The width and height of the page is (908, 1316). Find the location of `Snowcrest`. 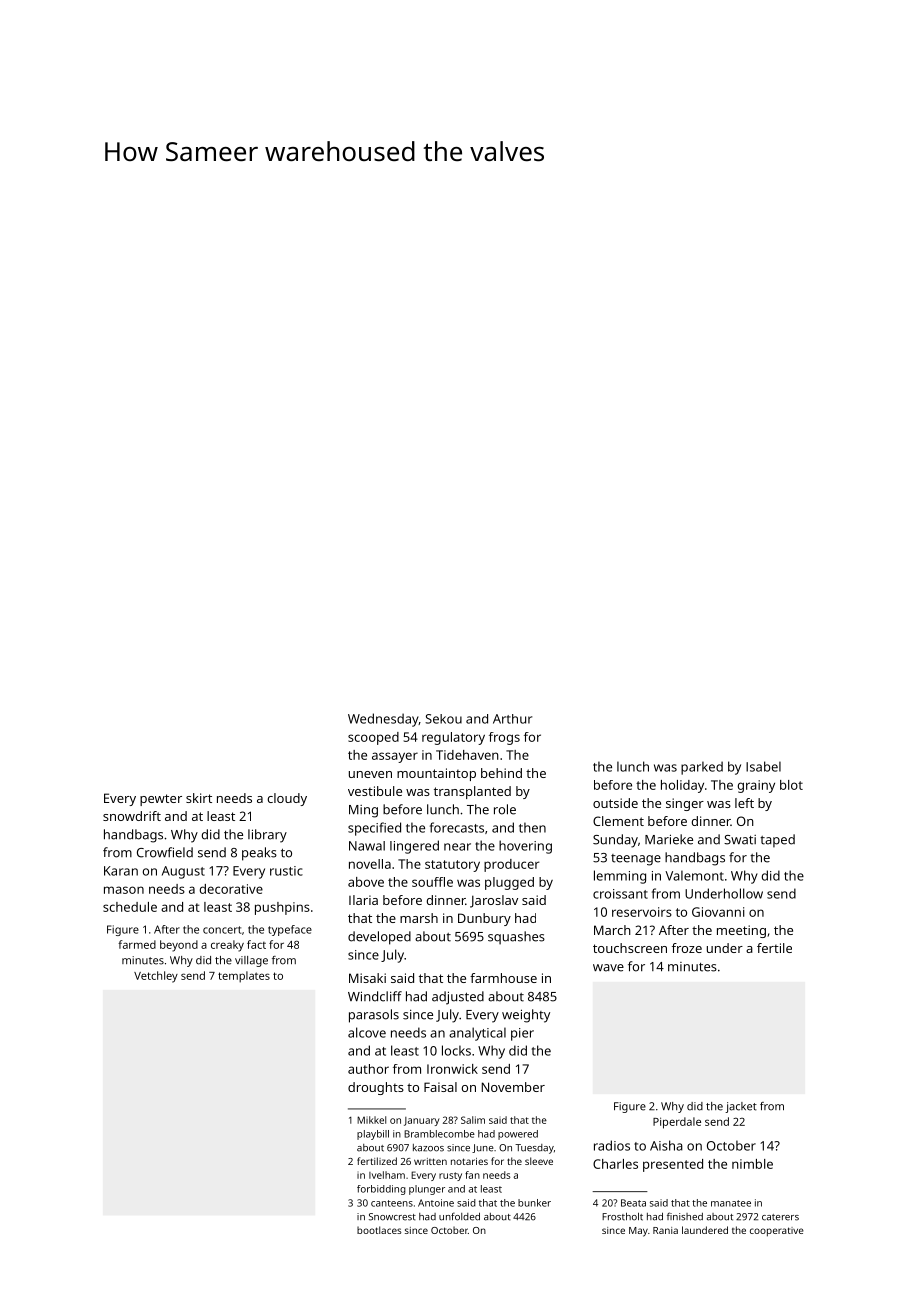

Snowcrest is located at coordinates (392, 1217).
